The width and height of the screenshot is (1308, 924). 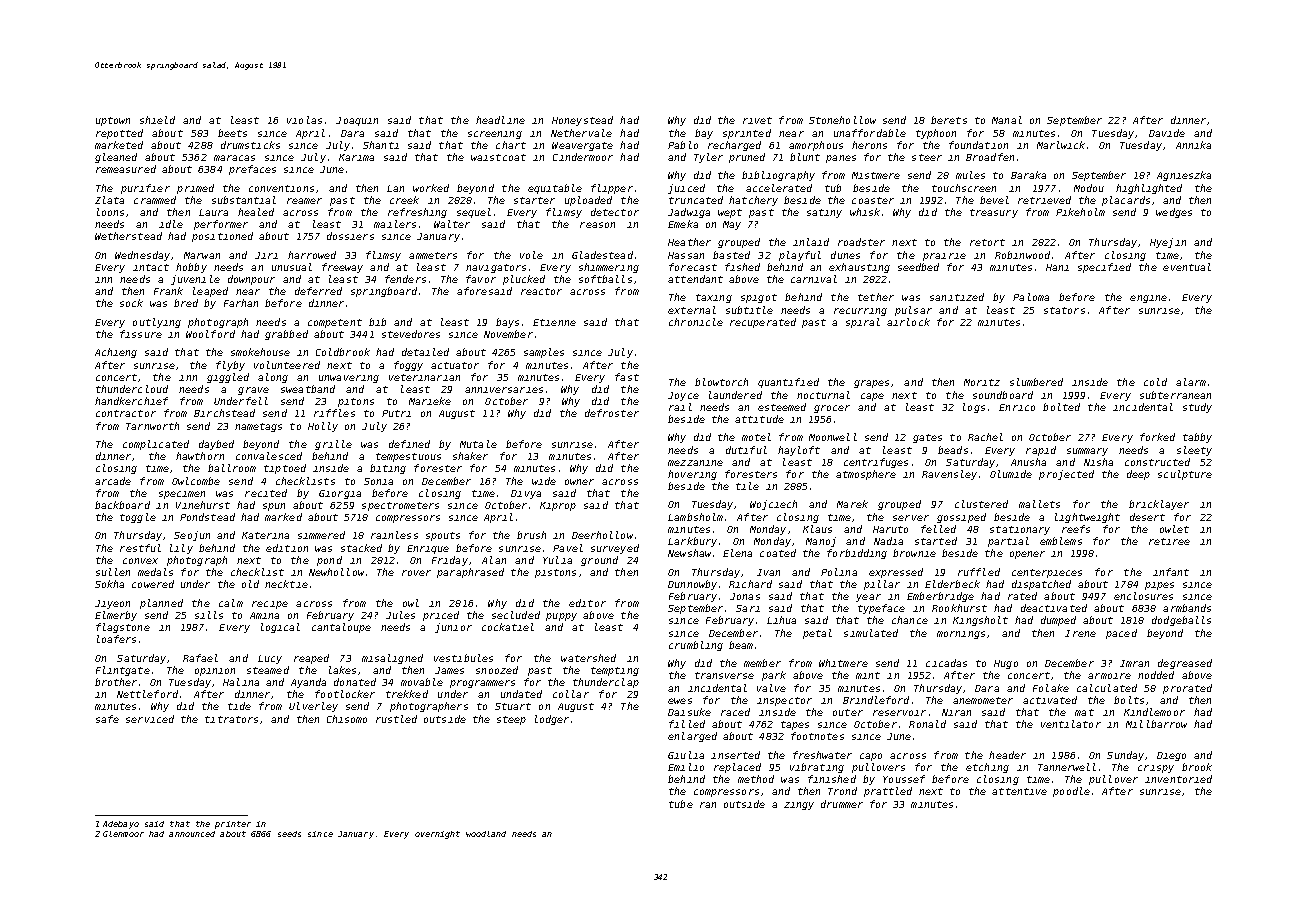 I want to click on cicadas, so click(x=946, y=663).
